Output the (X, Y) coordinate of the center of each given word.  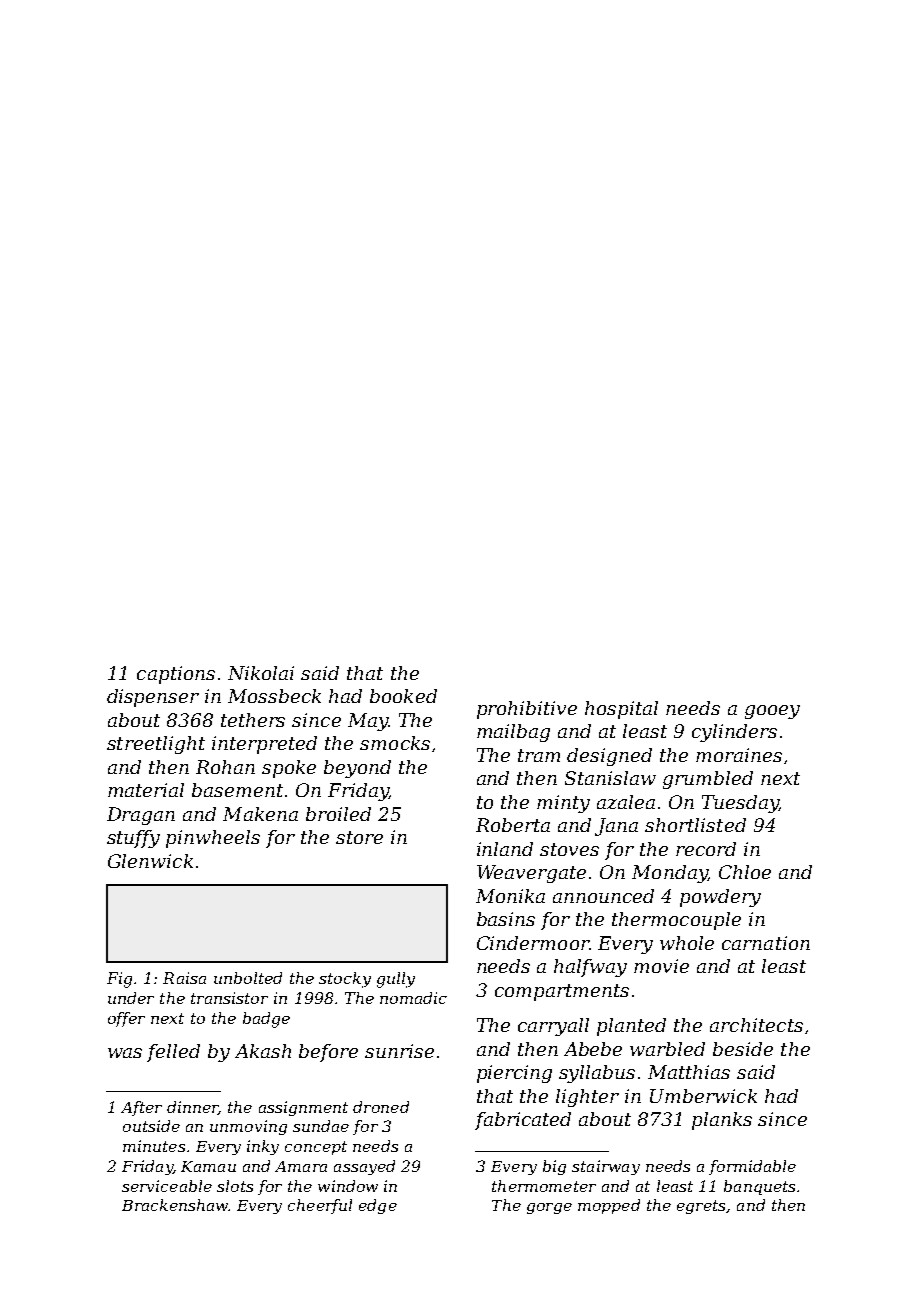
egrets (701, 1207)
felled (173, 1053)
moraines (739, 755)
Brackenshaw (175, 1205)
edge (378, 1206)
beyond (357, 769)
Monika (510, 896)
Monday (669, 874)
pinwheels (213, 839)
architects (756, 1025)
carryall (553, 1027)
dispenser (153, 698)
